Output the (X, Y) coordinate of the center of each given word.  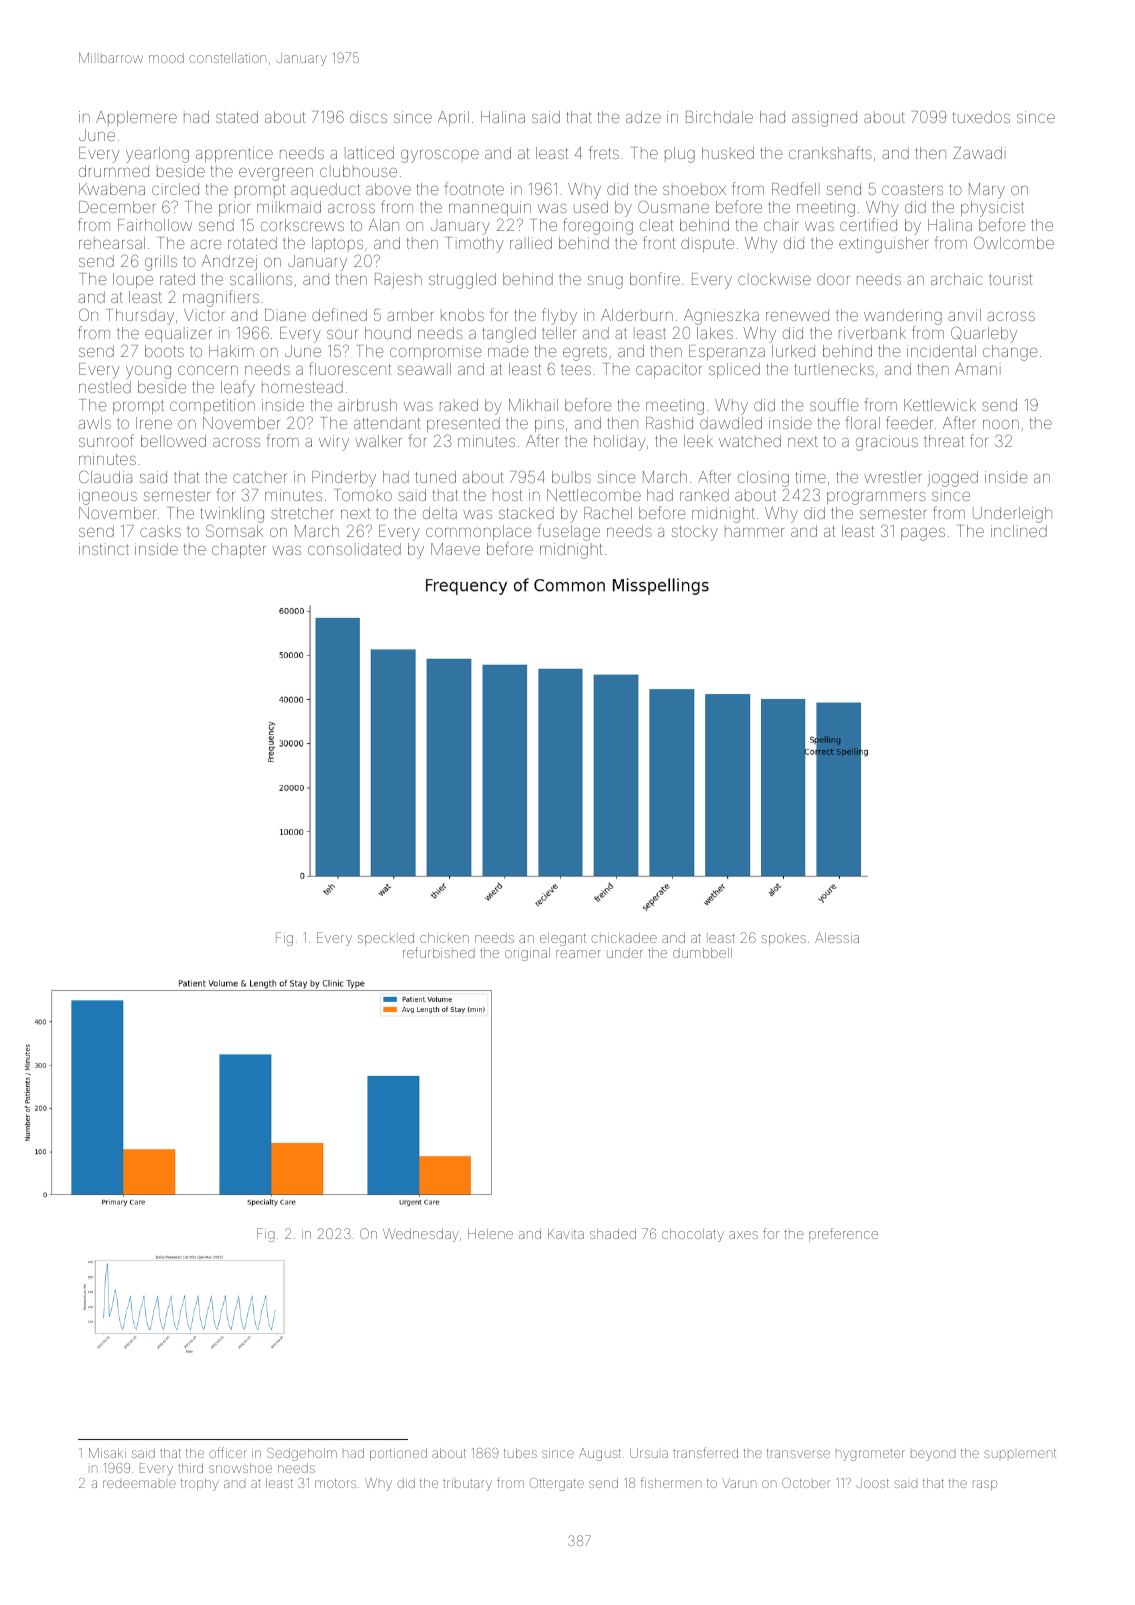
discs (368, 117)
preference (843, 1235)
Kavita (566, 1234)
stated (237, 117)
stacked (526, 513)
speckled (386, 939)
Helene (490, 1234)
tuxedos (981, 117)
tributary (467, 1484)
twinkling (232, 515)
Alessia (837, 937)
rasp (985, 1485)
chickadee (624, 938)
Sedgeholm (302, 1454)
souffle (834, 404)
